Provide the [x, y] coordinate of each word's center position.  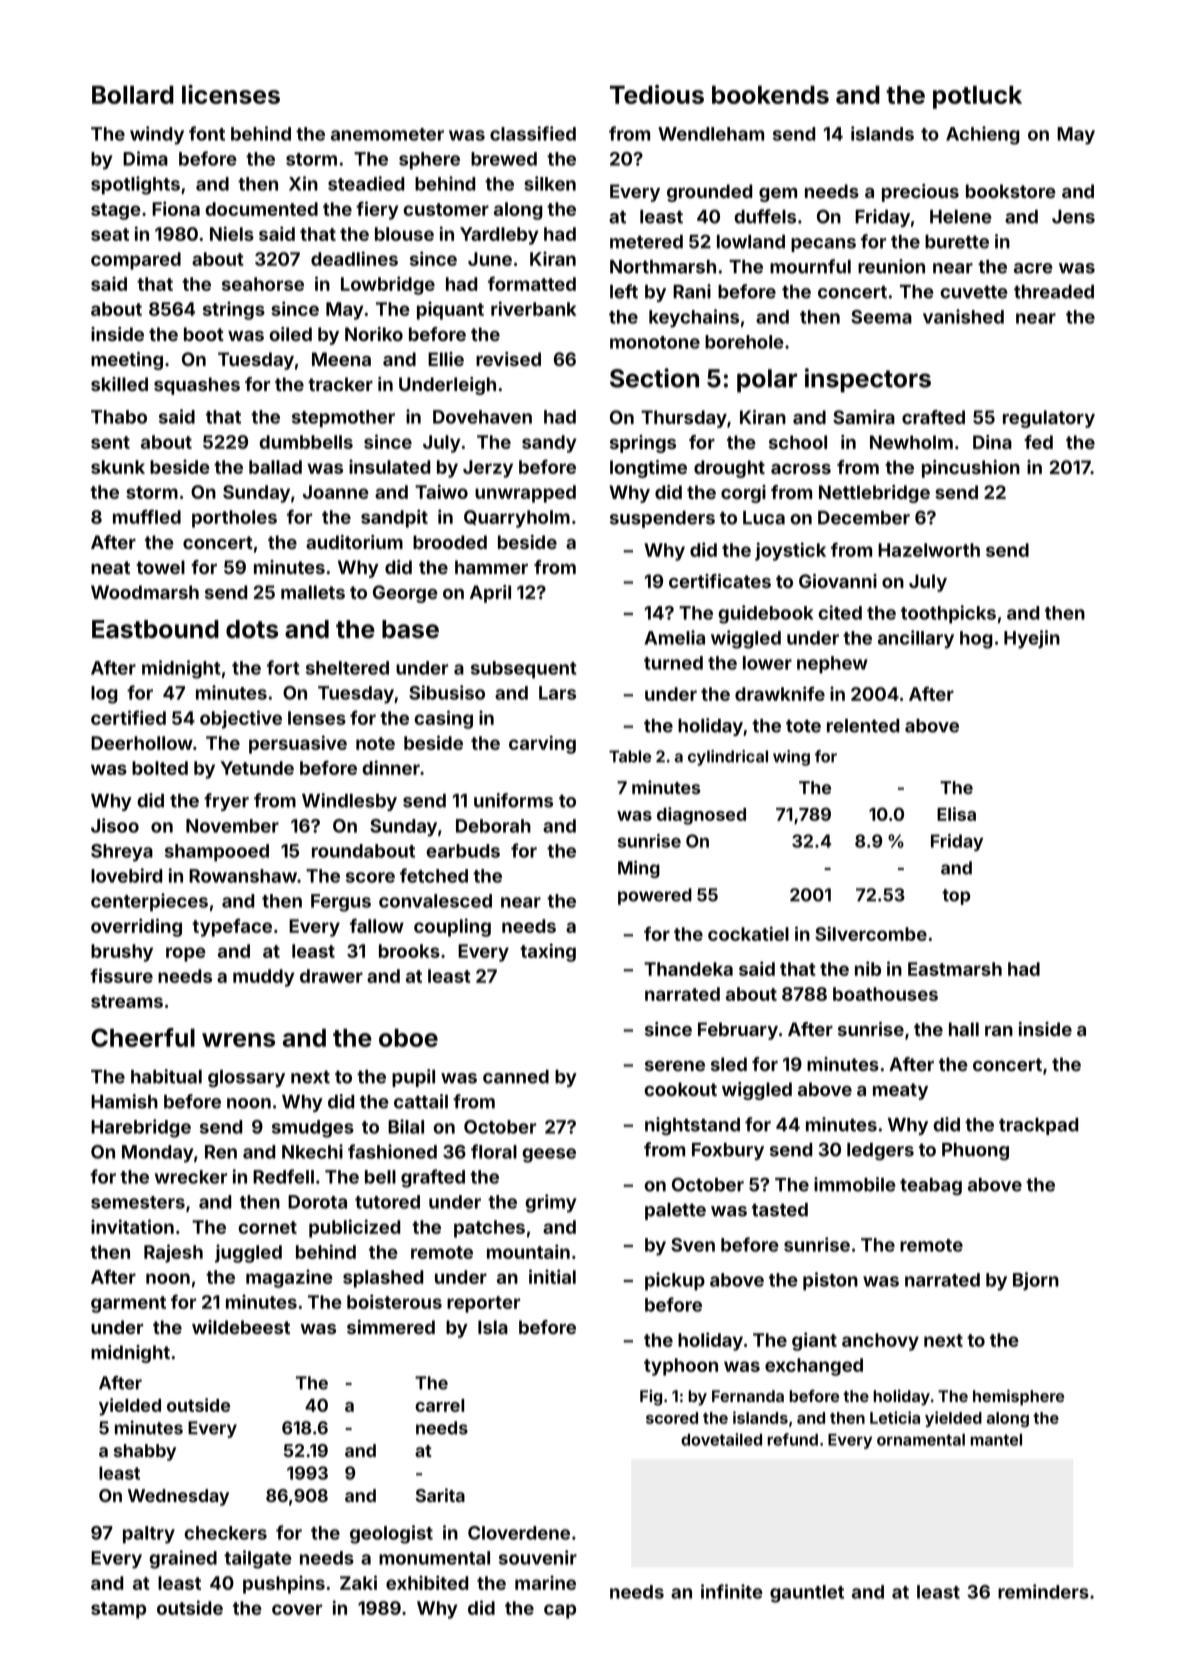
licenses [231, 94]
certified [128, 717]
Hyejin [1032, 639]
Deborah [493, 826]
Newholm [911, 442]
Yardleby [499, 236]
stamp [118, 1610]
